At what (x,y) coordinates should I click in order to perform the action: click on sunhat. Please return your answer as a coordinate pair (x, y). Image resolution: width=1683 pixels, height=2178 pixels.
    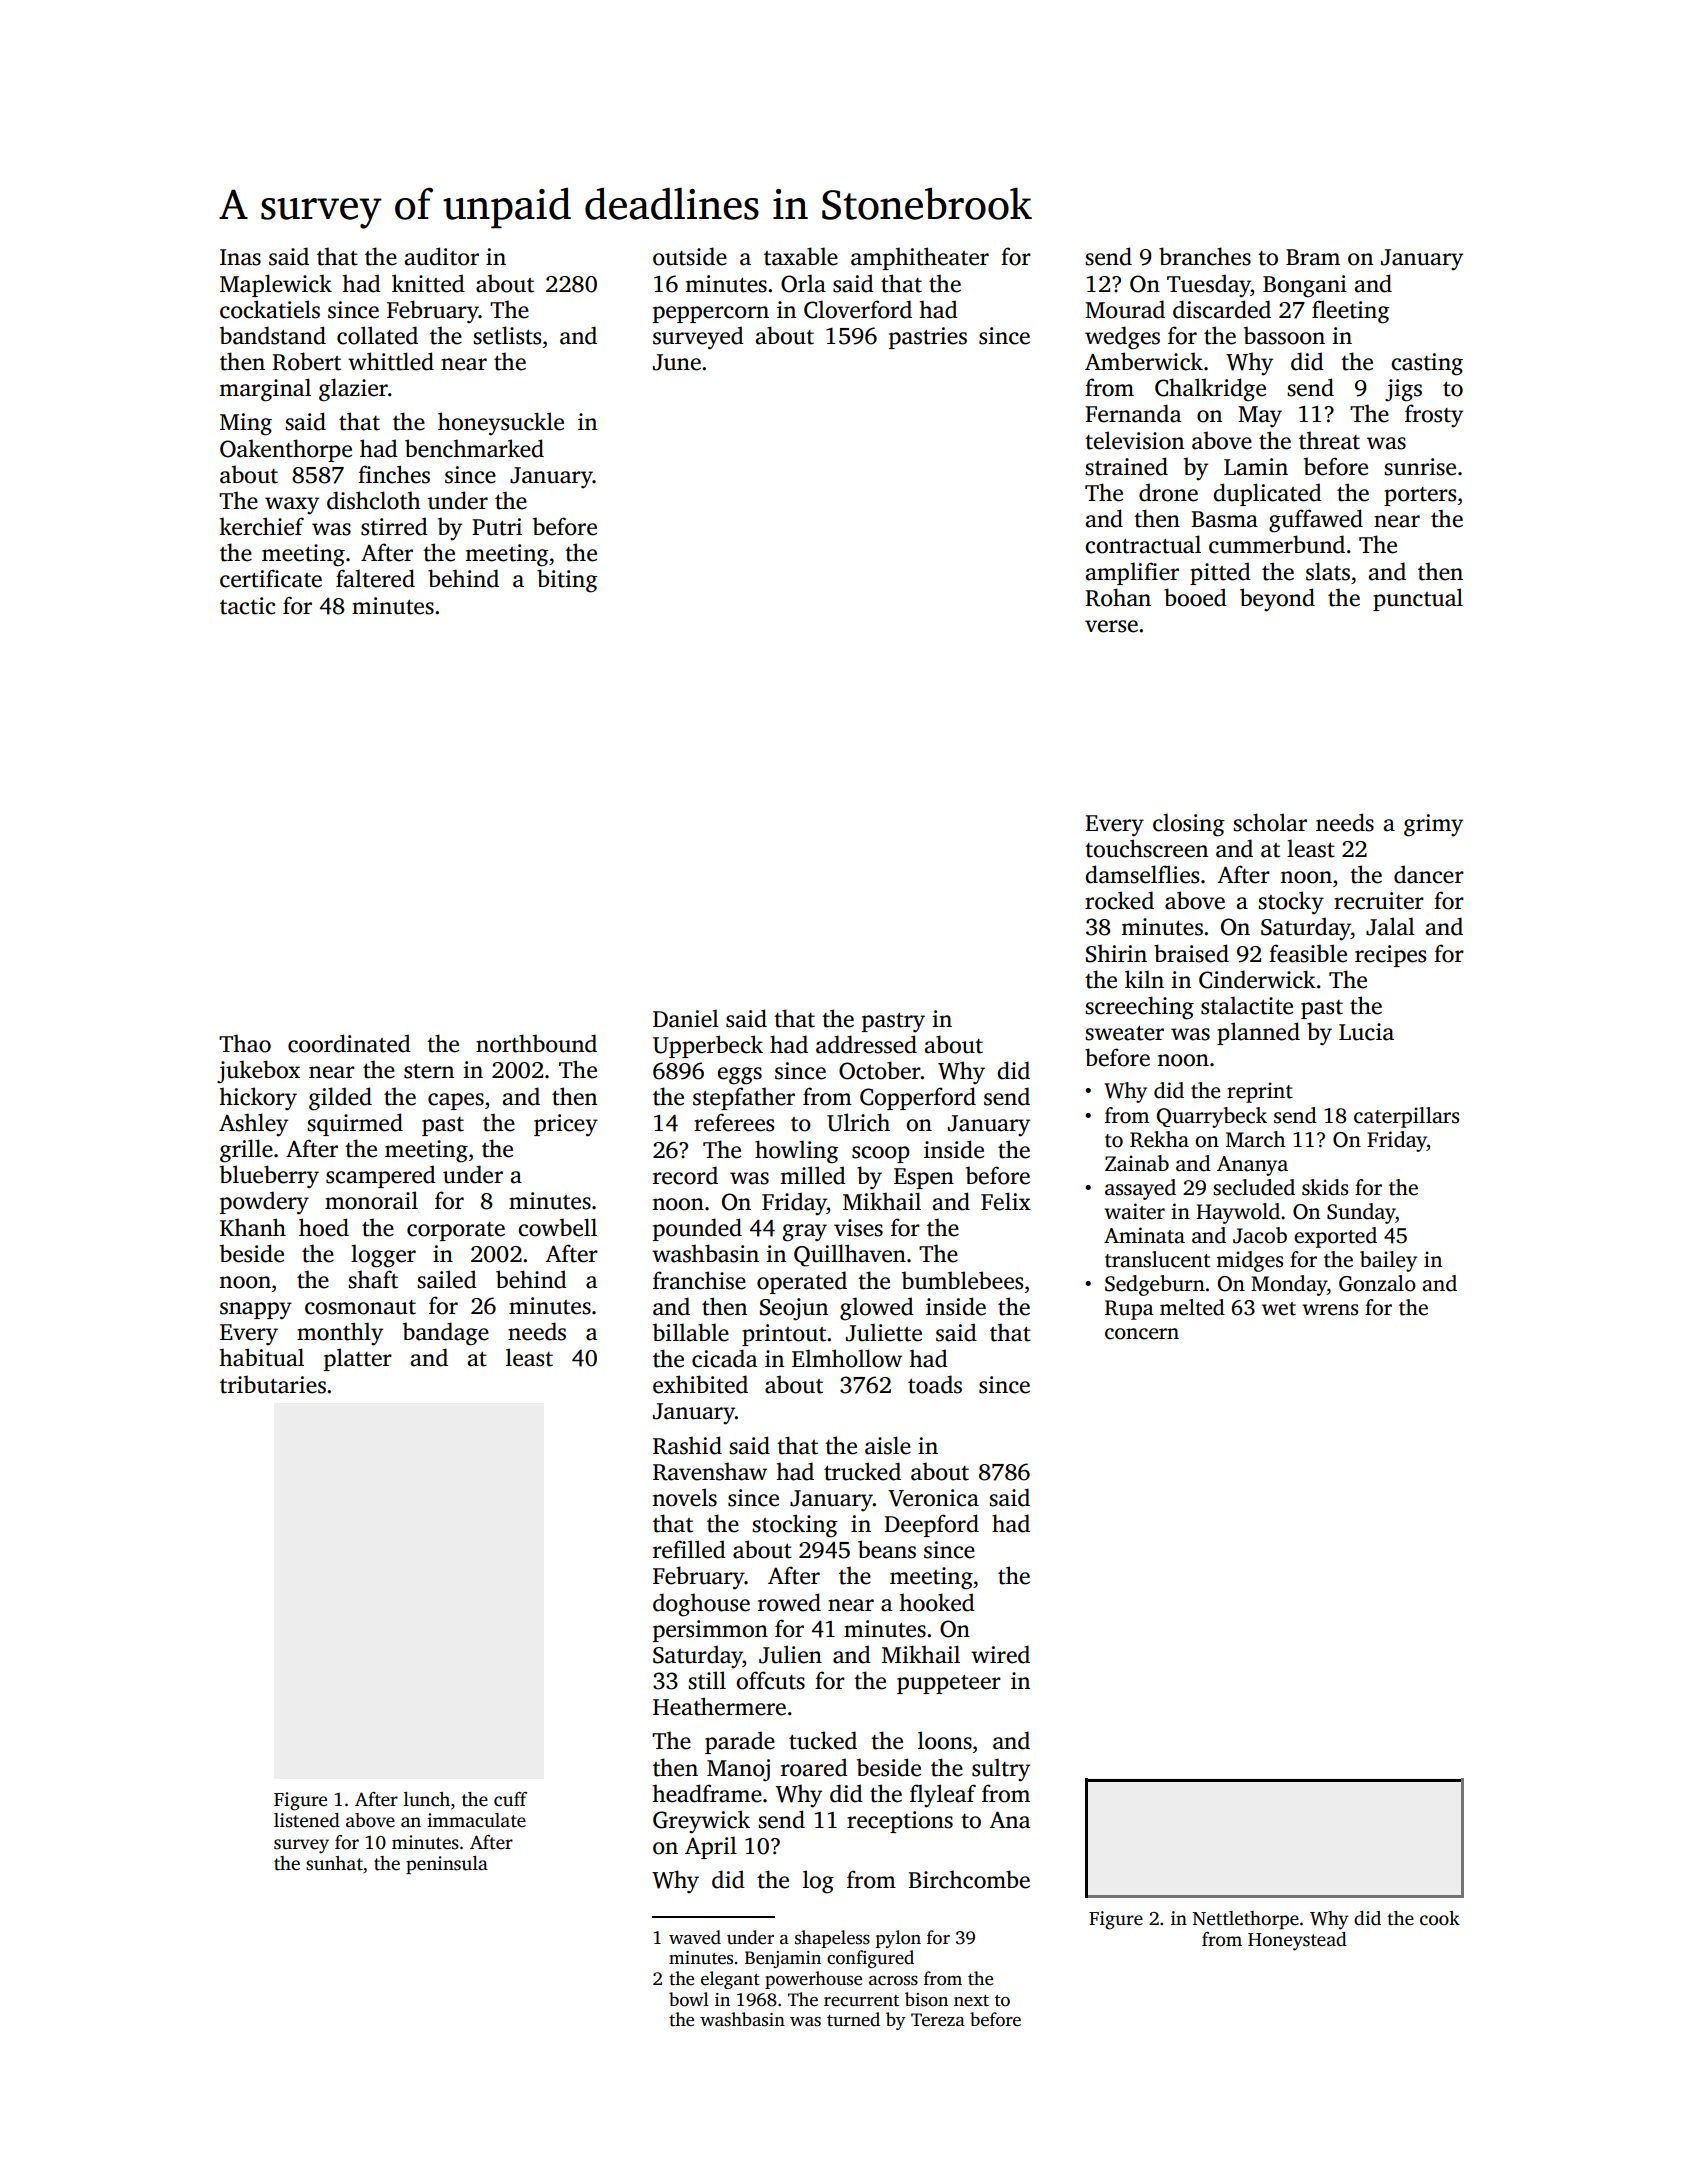
    Looking at the image, I should click on (334, 1863).
